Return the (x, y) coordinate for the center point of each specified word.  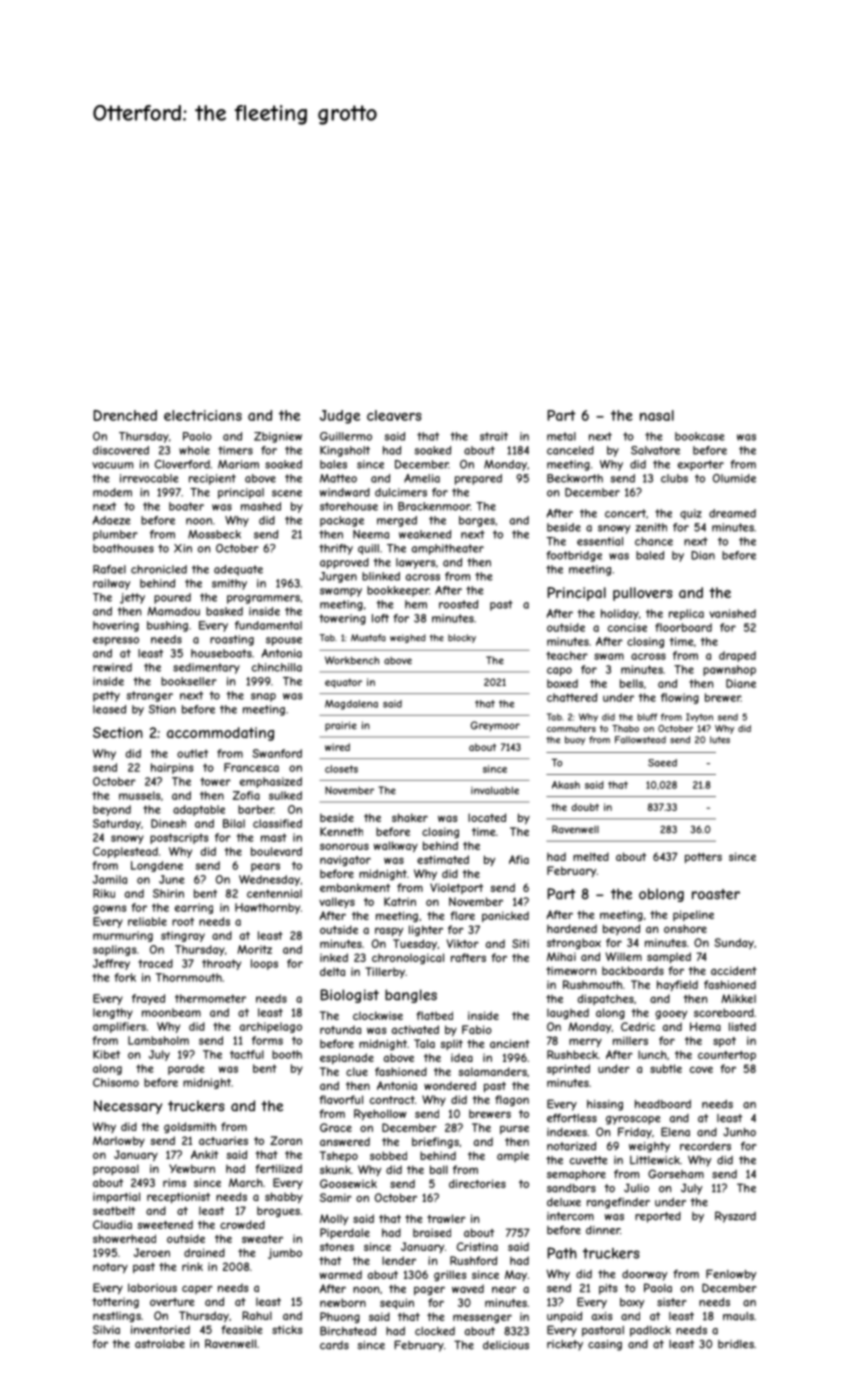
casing (605, 1345)
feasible (242, 1329)
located (487, 817)
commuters (571, 728)
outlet (192, 753)
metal (561, 436)
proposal (116, 1169)
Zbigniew (278, 437)
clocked (435, 1331)
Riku (104, 893)
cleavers (394, 415)
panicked (505, 916)
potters (703, 858)
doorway (645, 1275)
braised (432, 1232)
